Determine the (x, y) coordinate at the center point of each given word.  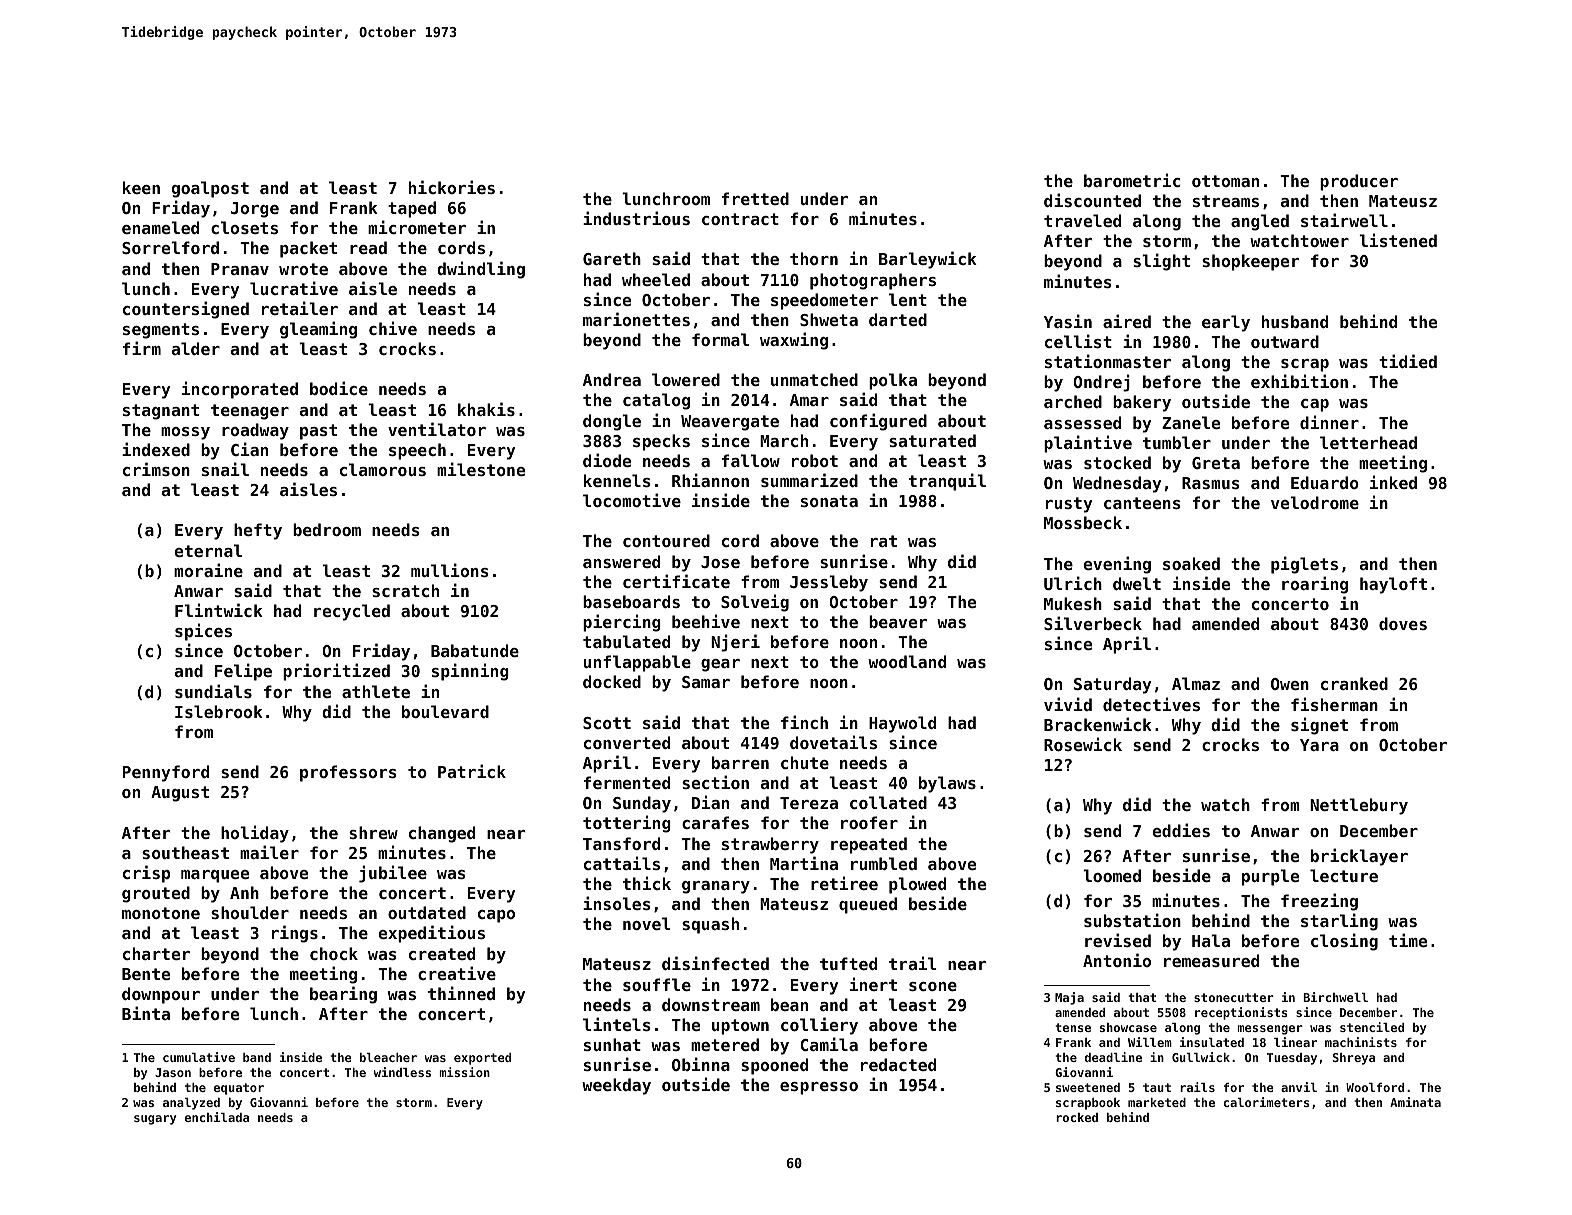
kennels (617, 480)
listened (1398, 240)
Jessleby (829, 583)
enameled (160, 227)
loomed (1112, 875)
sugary (155, 1120)
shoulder (250, 912)
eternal (208, 550)
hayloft (1393, 585)
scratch (405, 590)
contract (740, 219)
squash (710, 925)
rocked (1077, 1117)
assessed (1082, 422)
